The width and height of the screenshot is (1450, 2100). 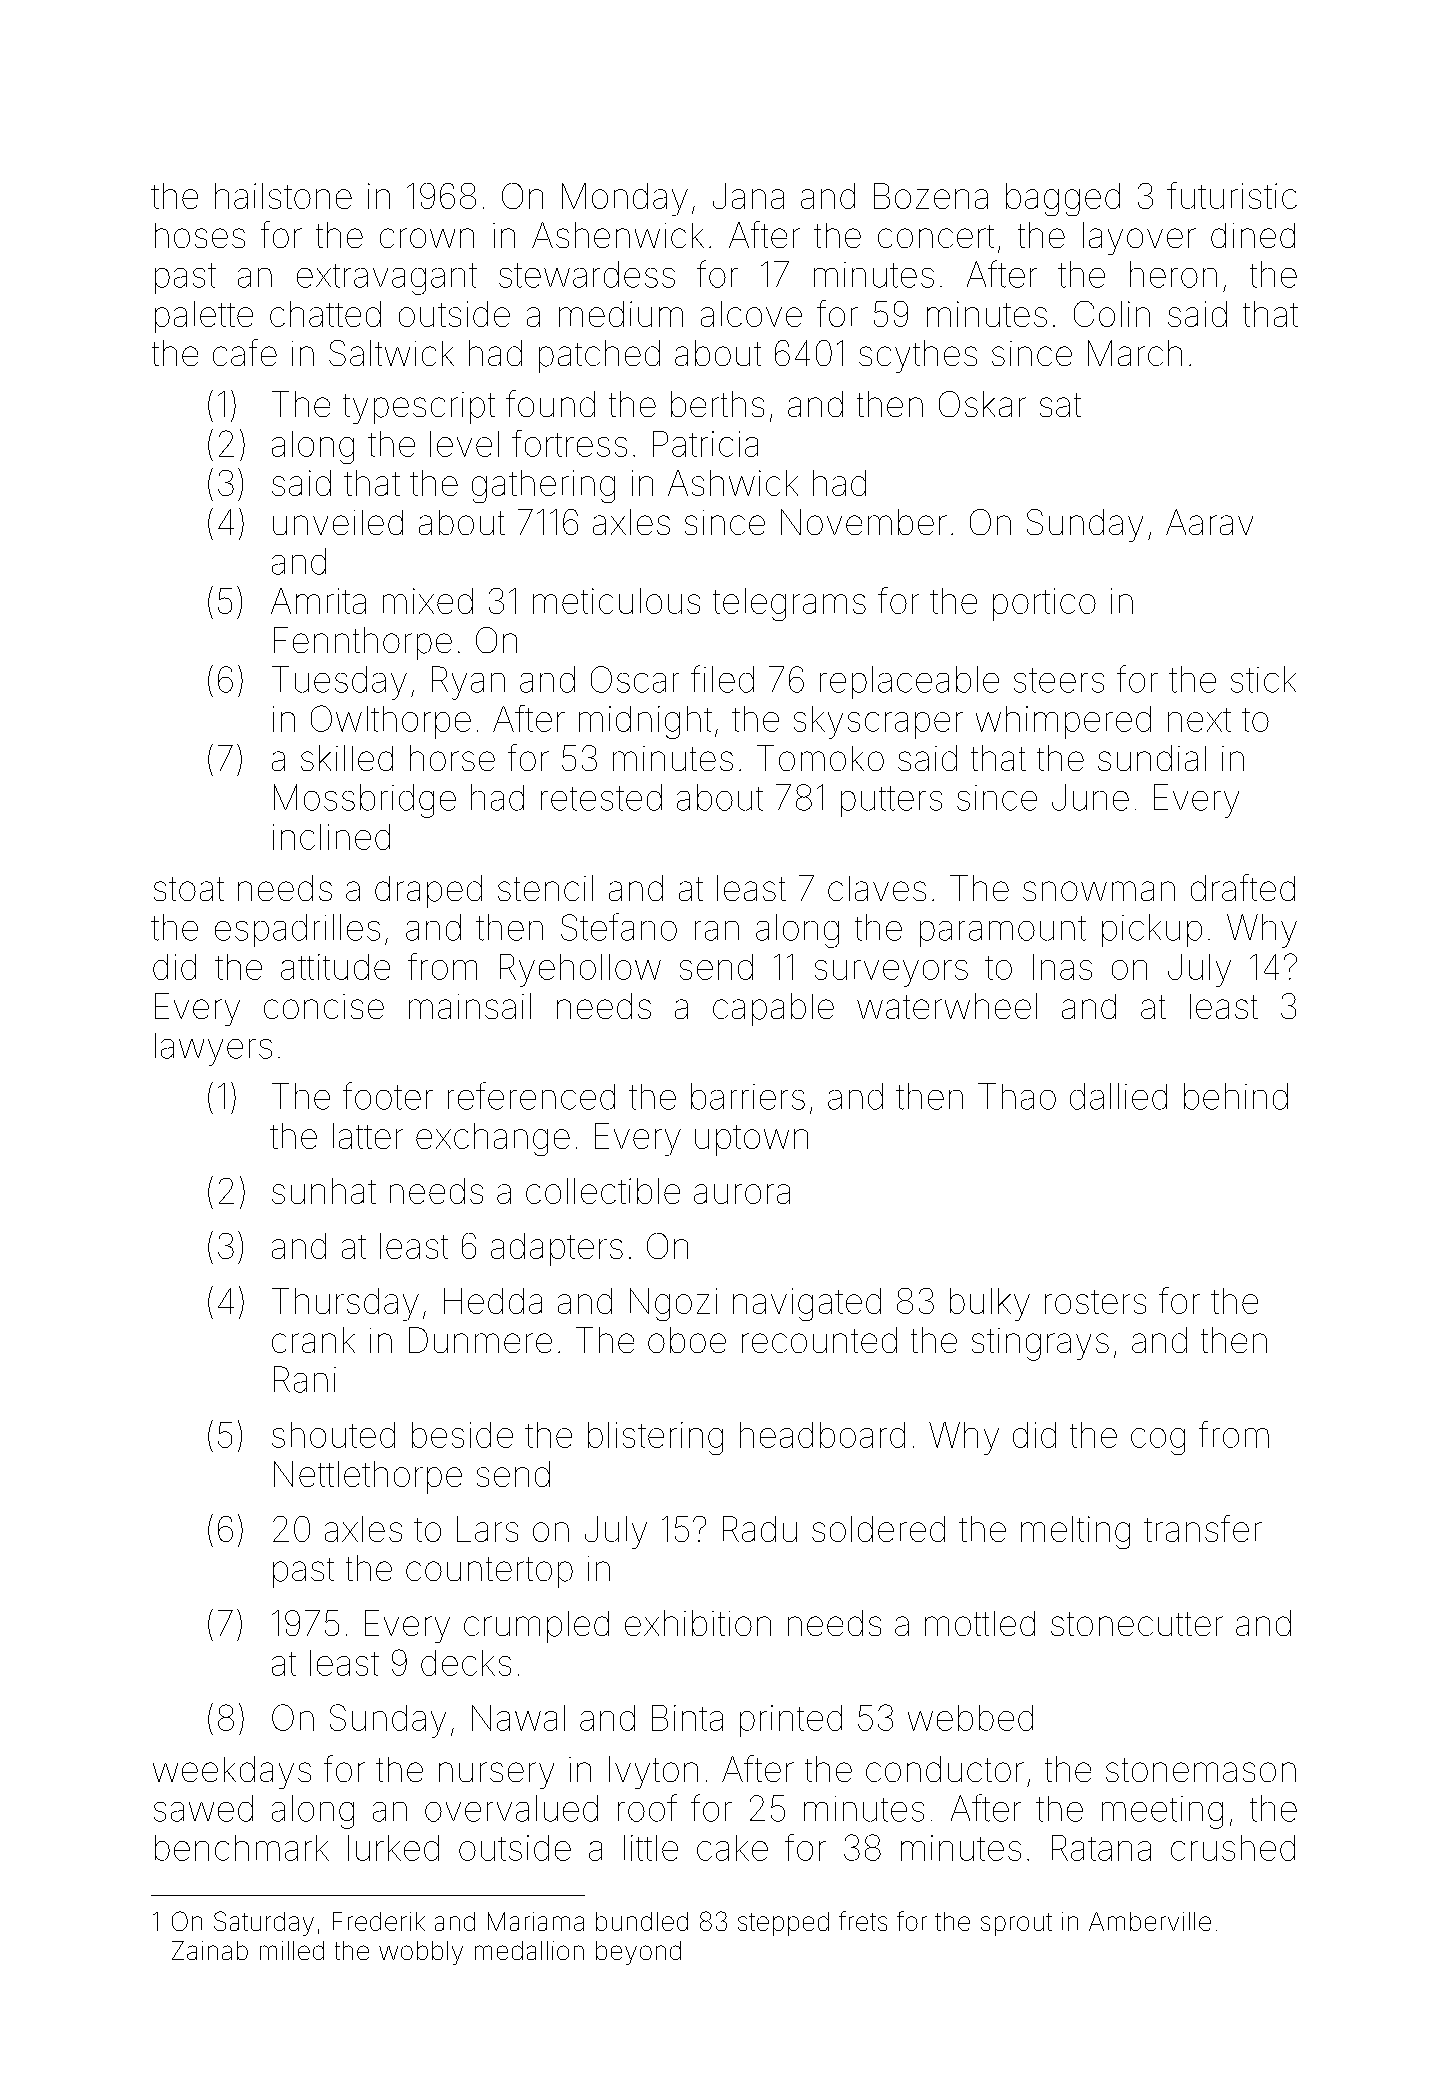 I want to click on Monday, so click(x=625, y=199).
